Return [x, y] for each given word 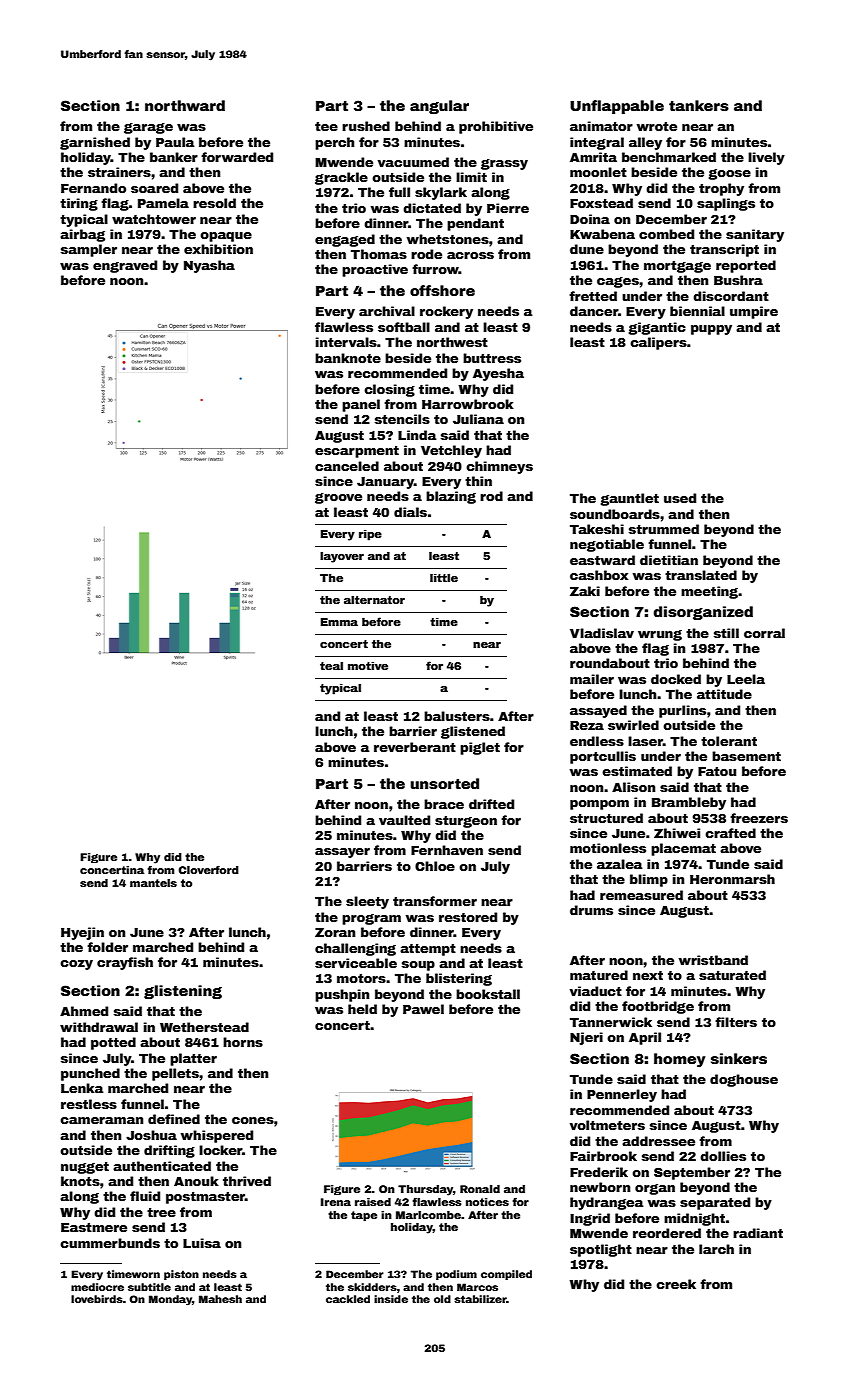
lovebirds [97, 1299]
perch [334, 143]
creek [676, 1284]
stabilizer [480, 1299]
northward [185, 105]
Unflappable [617, 107]
